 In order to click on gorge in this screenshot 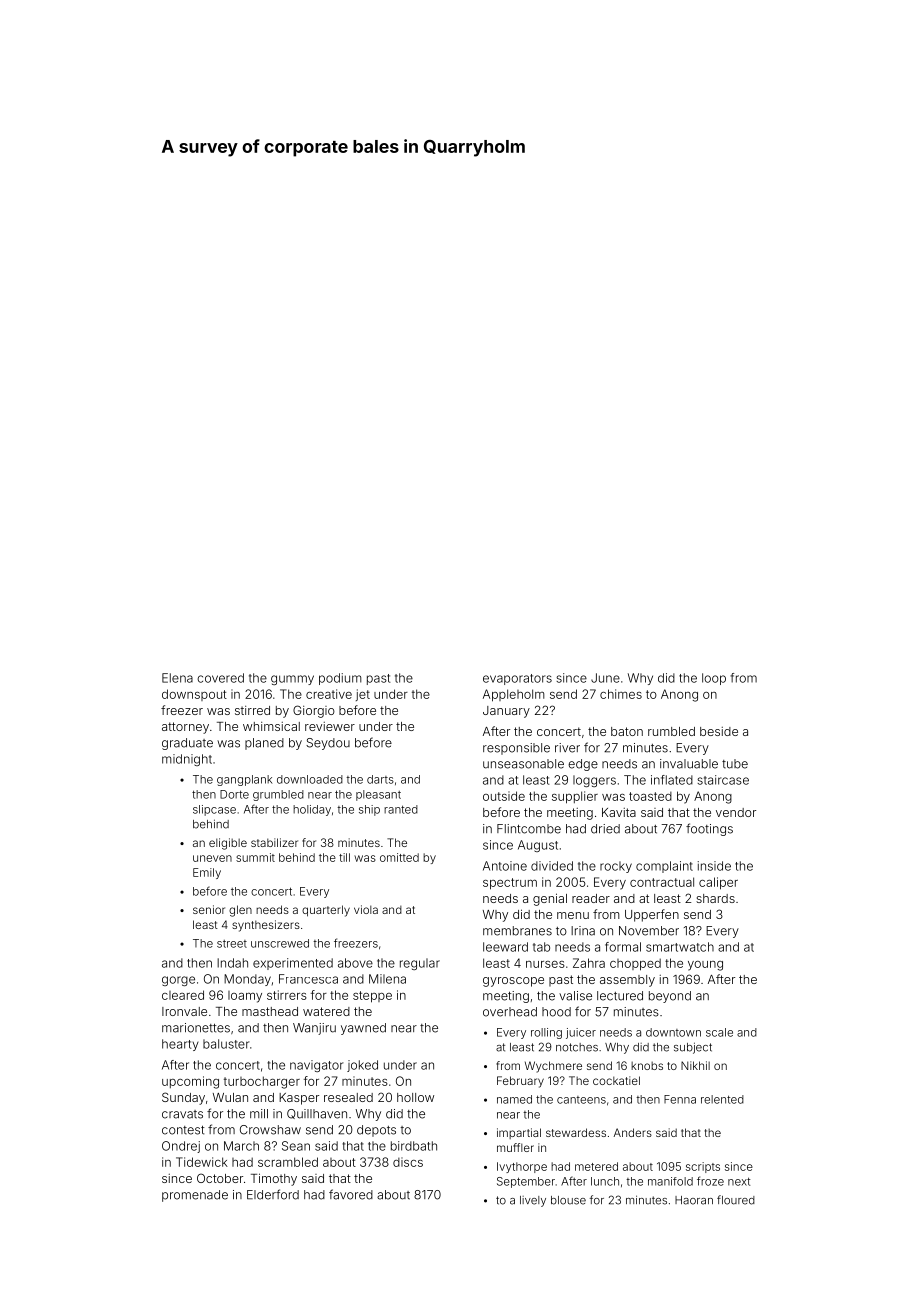, I will do `click(178, 981)`.
